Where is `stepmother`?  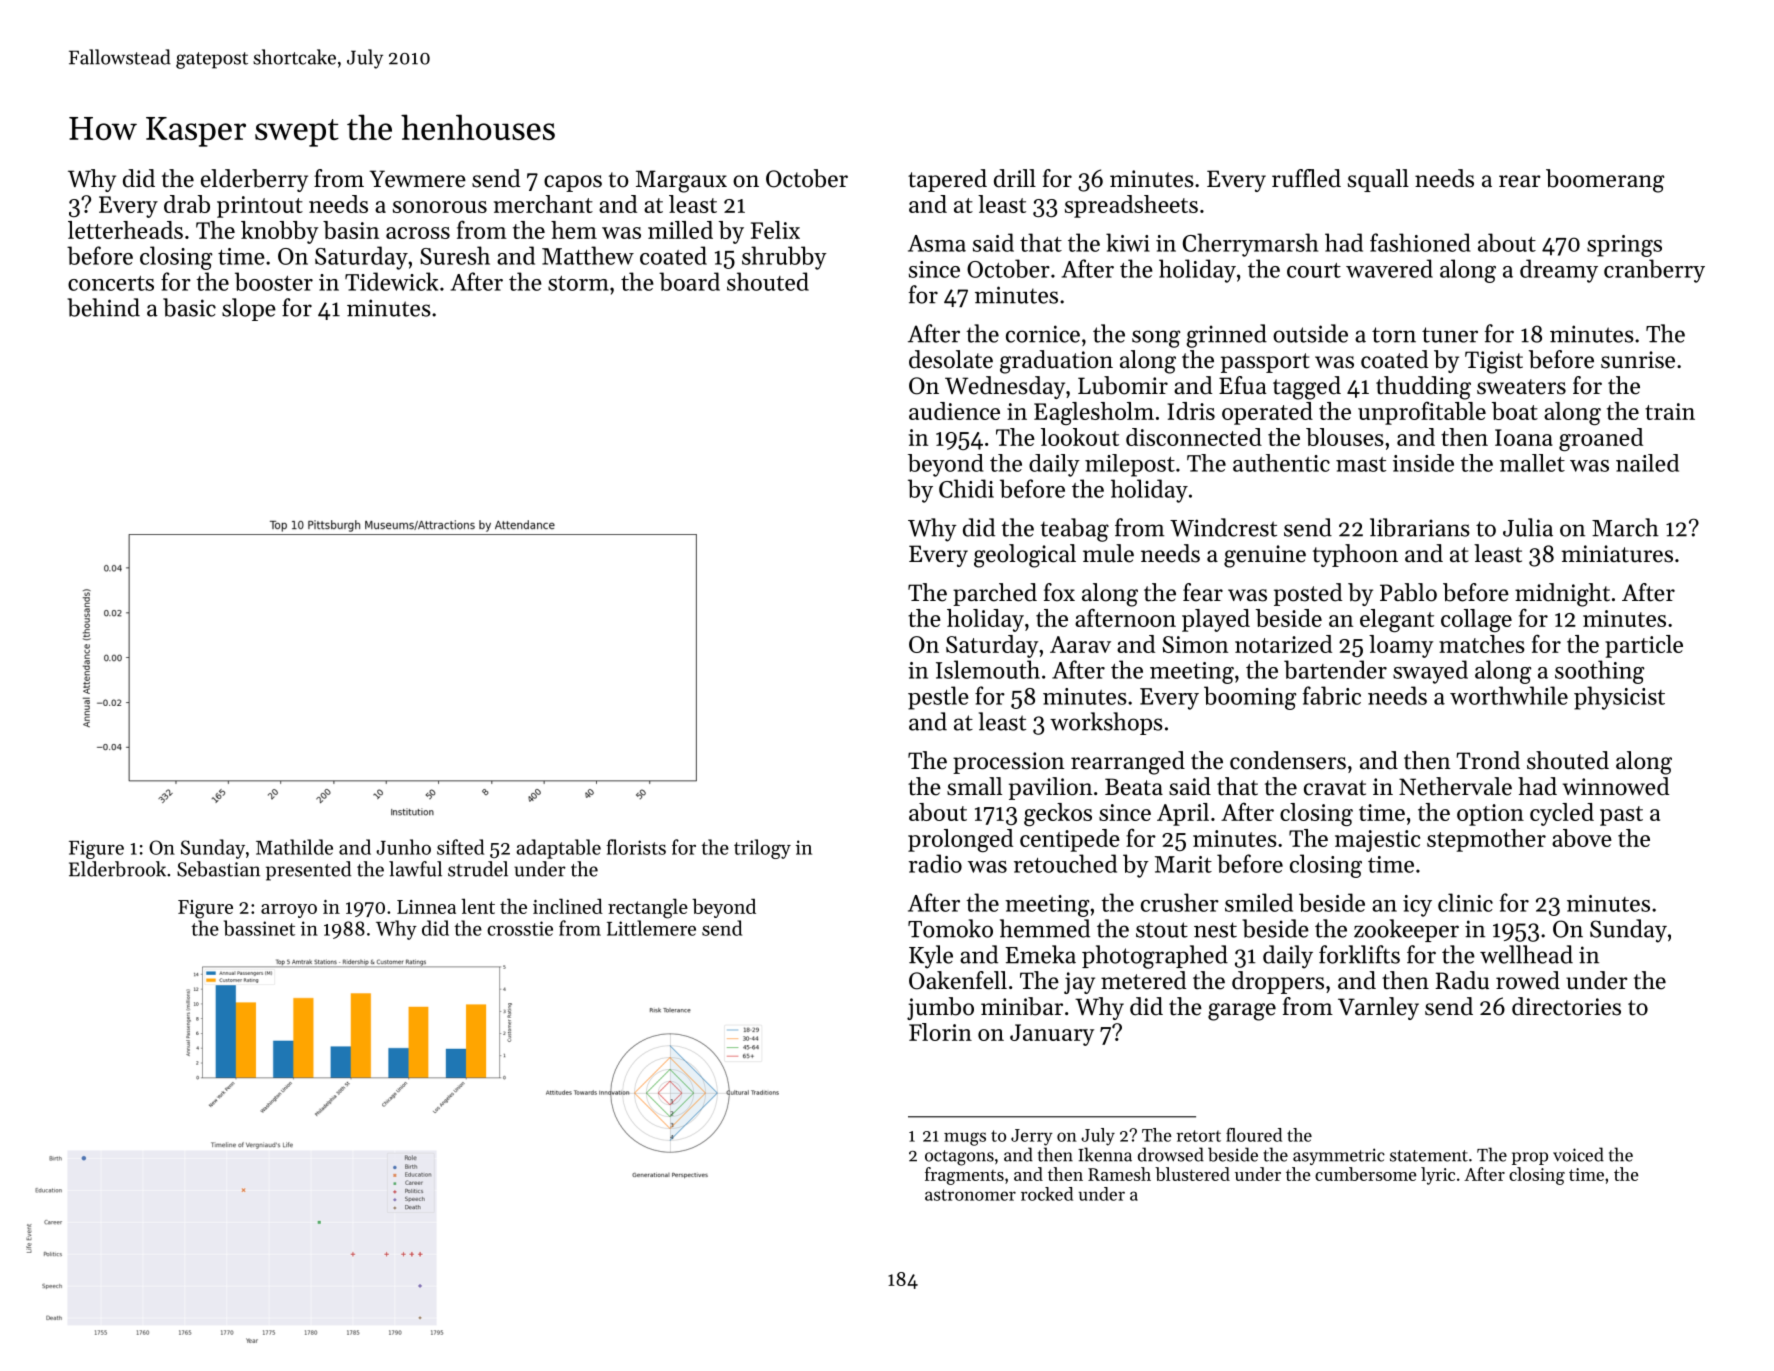
stepmother is located at coordinates (1486, 840).
